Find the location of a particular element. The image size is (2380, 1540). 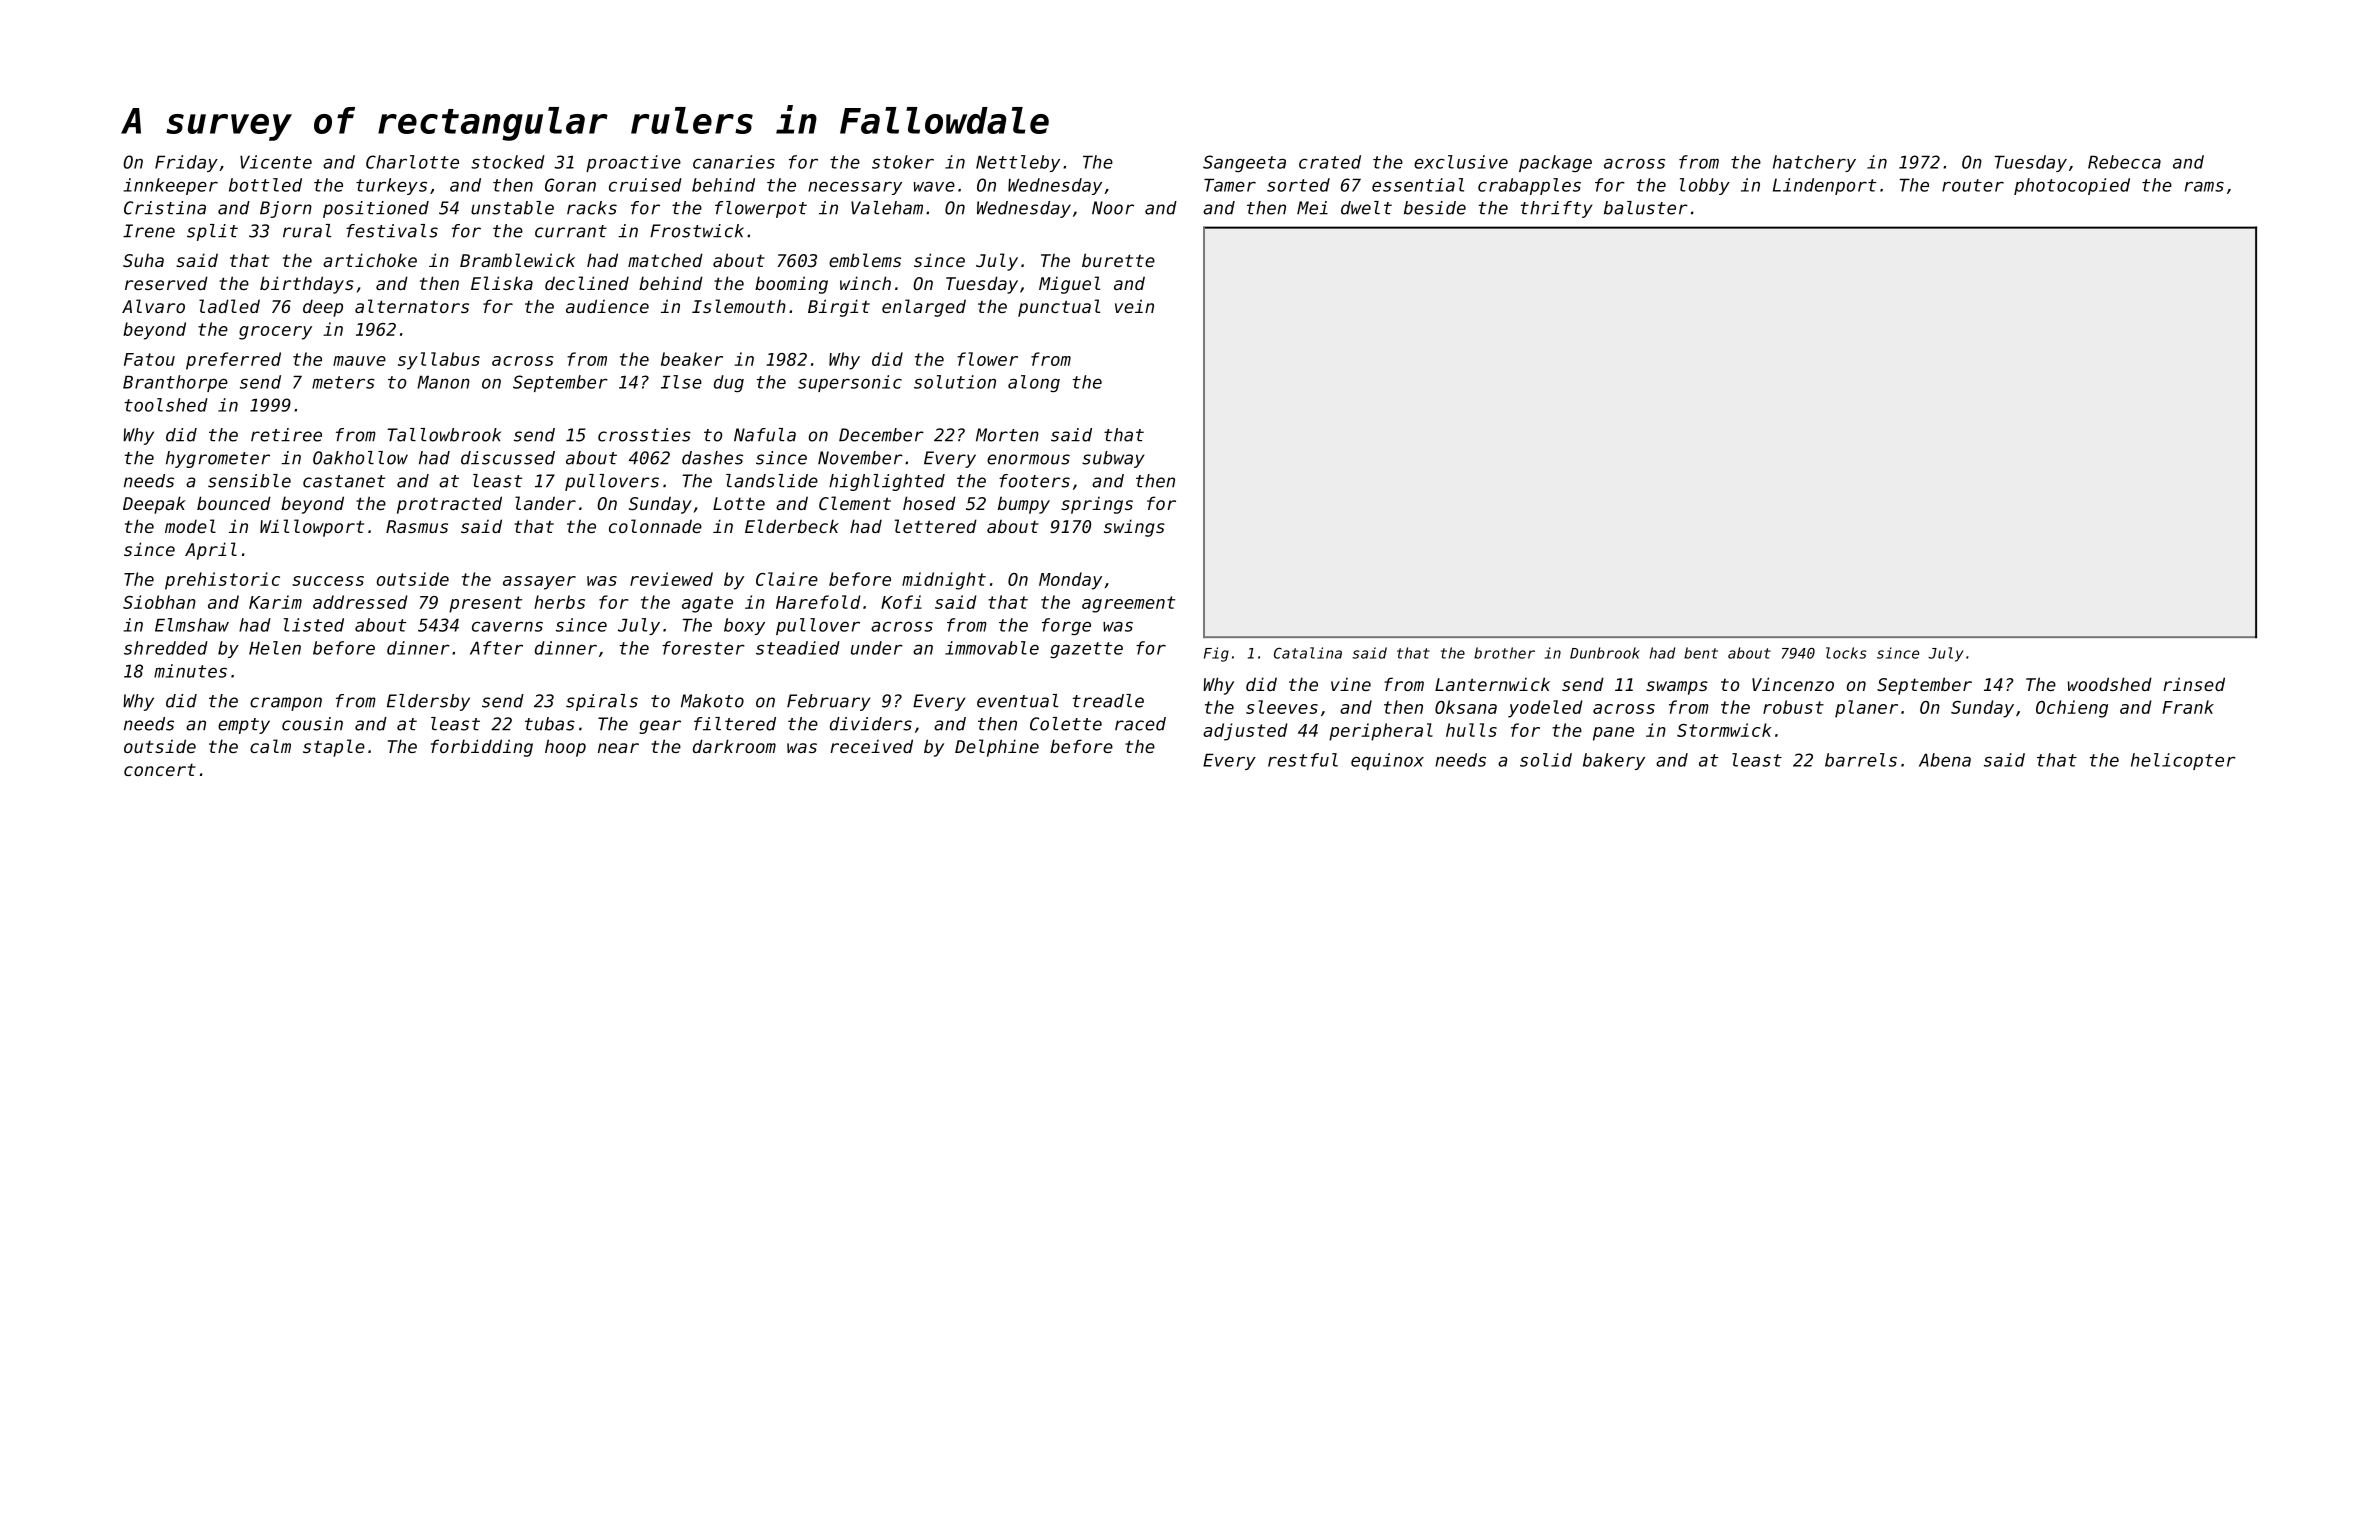

locks is located at coordinates (1846, 653).
